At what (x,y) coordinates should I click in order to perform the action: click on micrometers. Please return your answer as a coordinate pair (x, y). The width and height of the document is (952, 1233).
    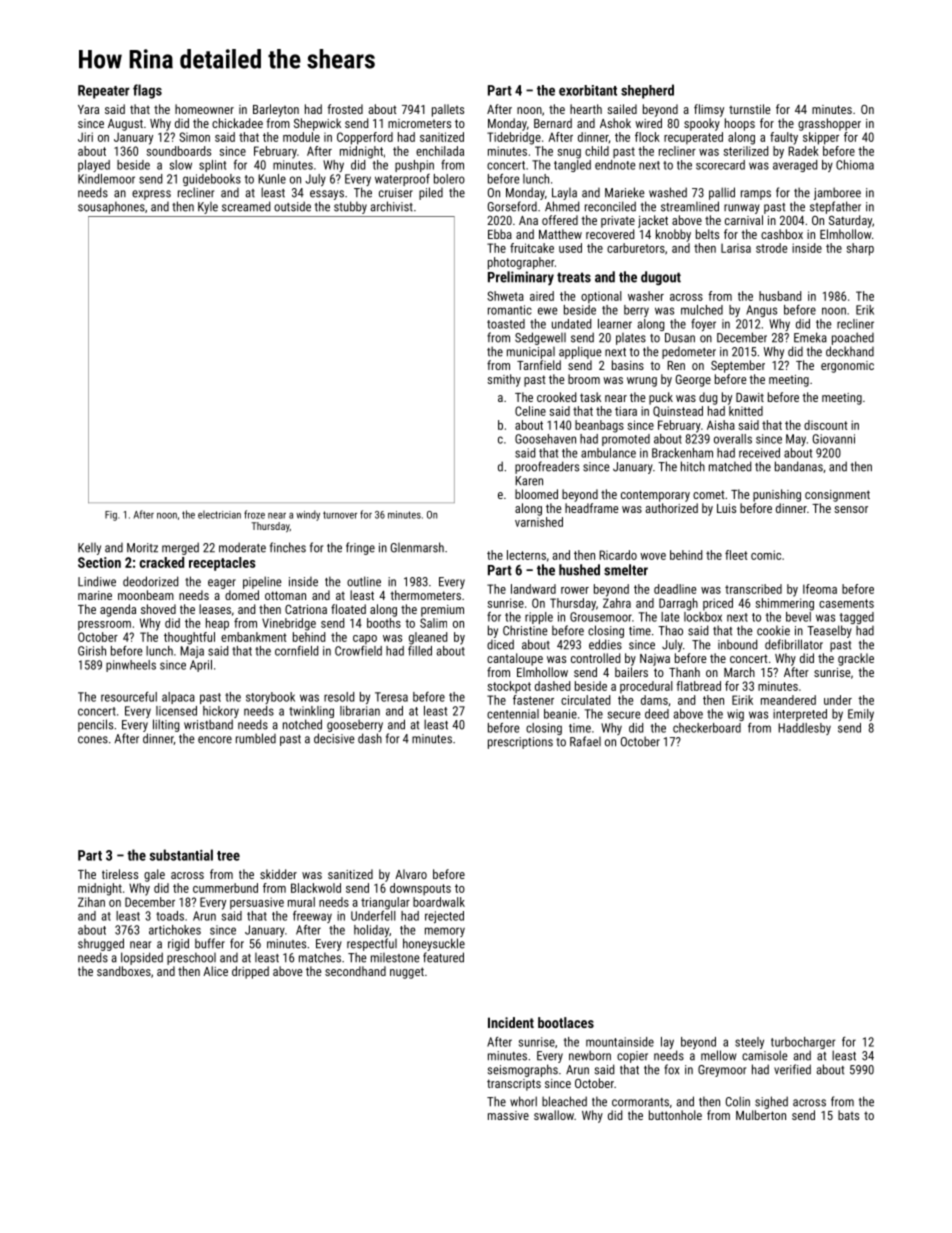
    Looking at the image, I should click on (419, 123).
